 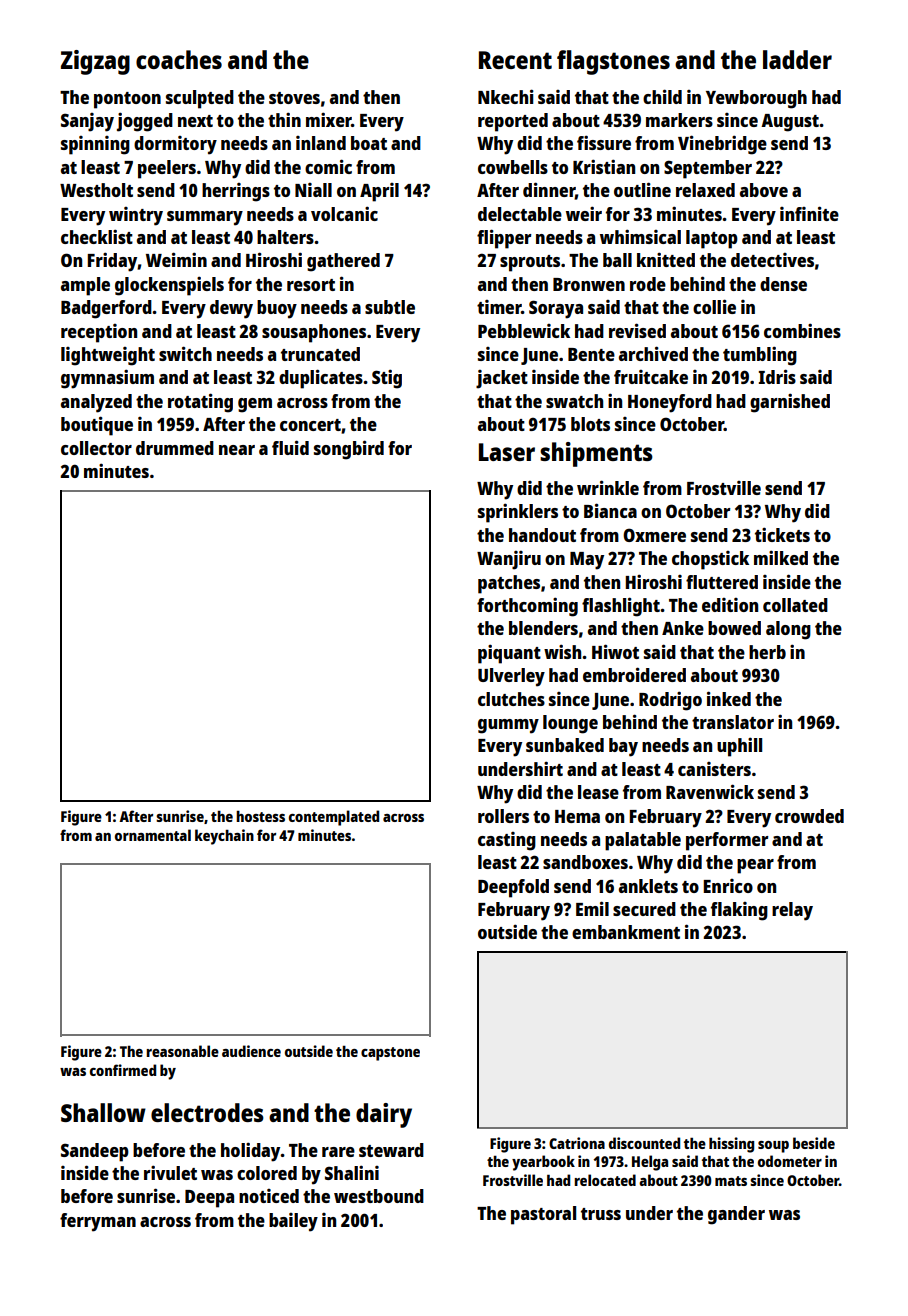 What do you see at coordinates (543, 1215) in the screenshot?
I see `pastoral` at bounding box center [543, 1215].
